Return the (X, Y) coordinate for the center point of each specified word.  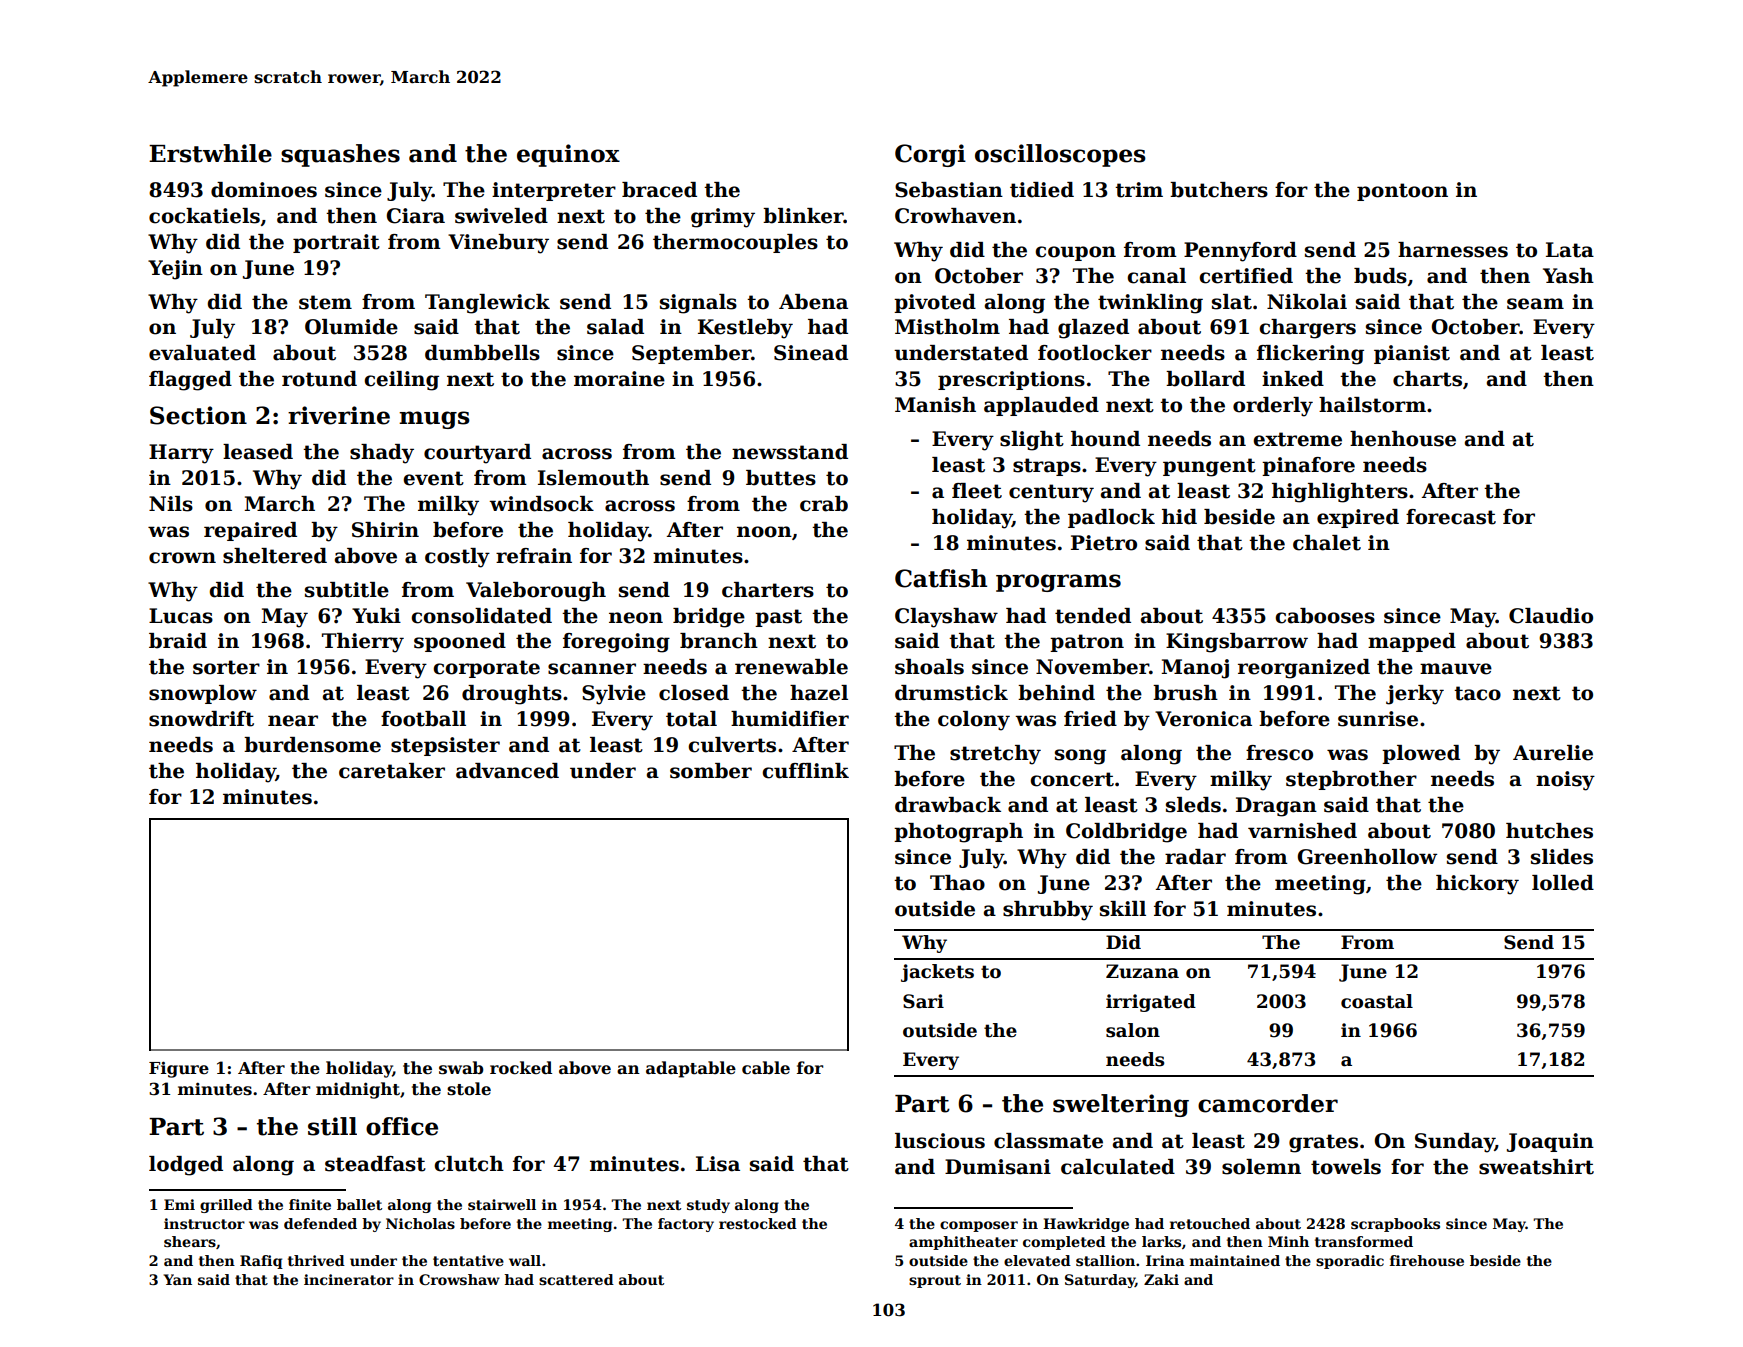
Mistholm (947, 327)
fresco (1279, 753)
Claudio (1551, 616)
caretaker (392, 771)
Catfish (941, 578)
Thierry (363, 643)
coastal (1377, 1001)
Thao (957, 883)
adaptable (691, 1069)
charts (1427, 379)
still (332, 1126)
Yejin (175, 270)
